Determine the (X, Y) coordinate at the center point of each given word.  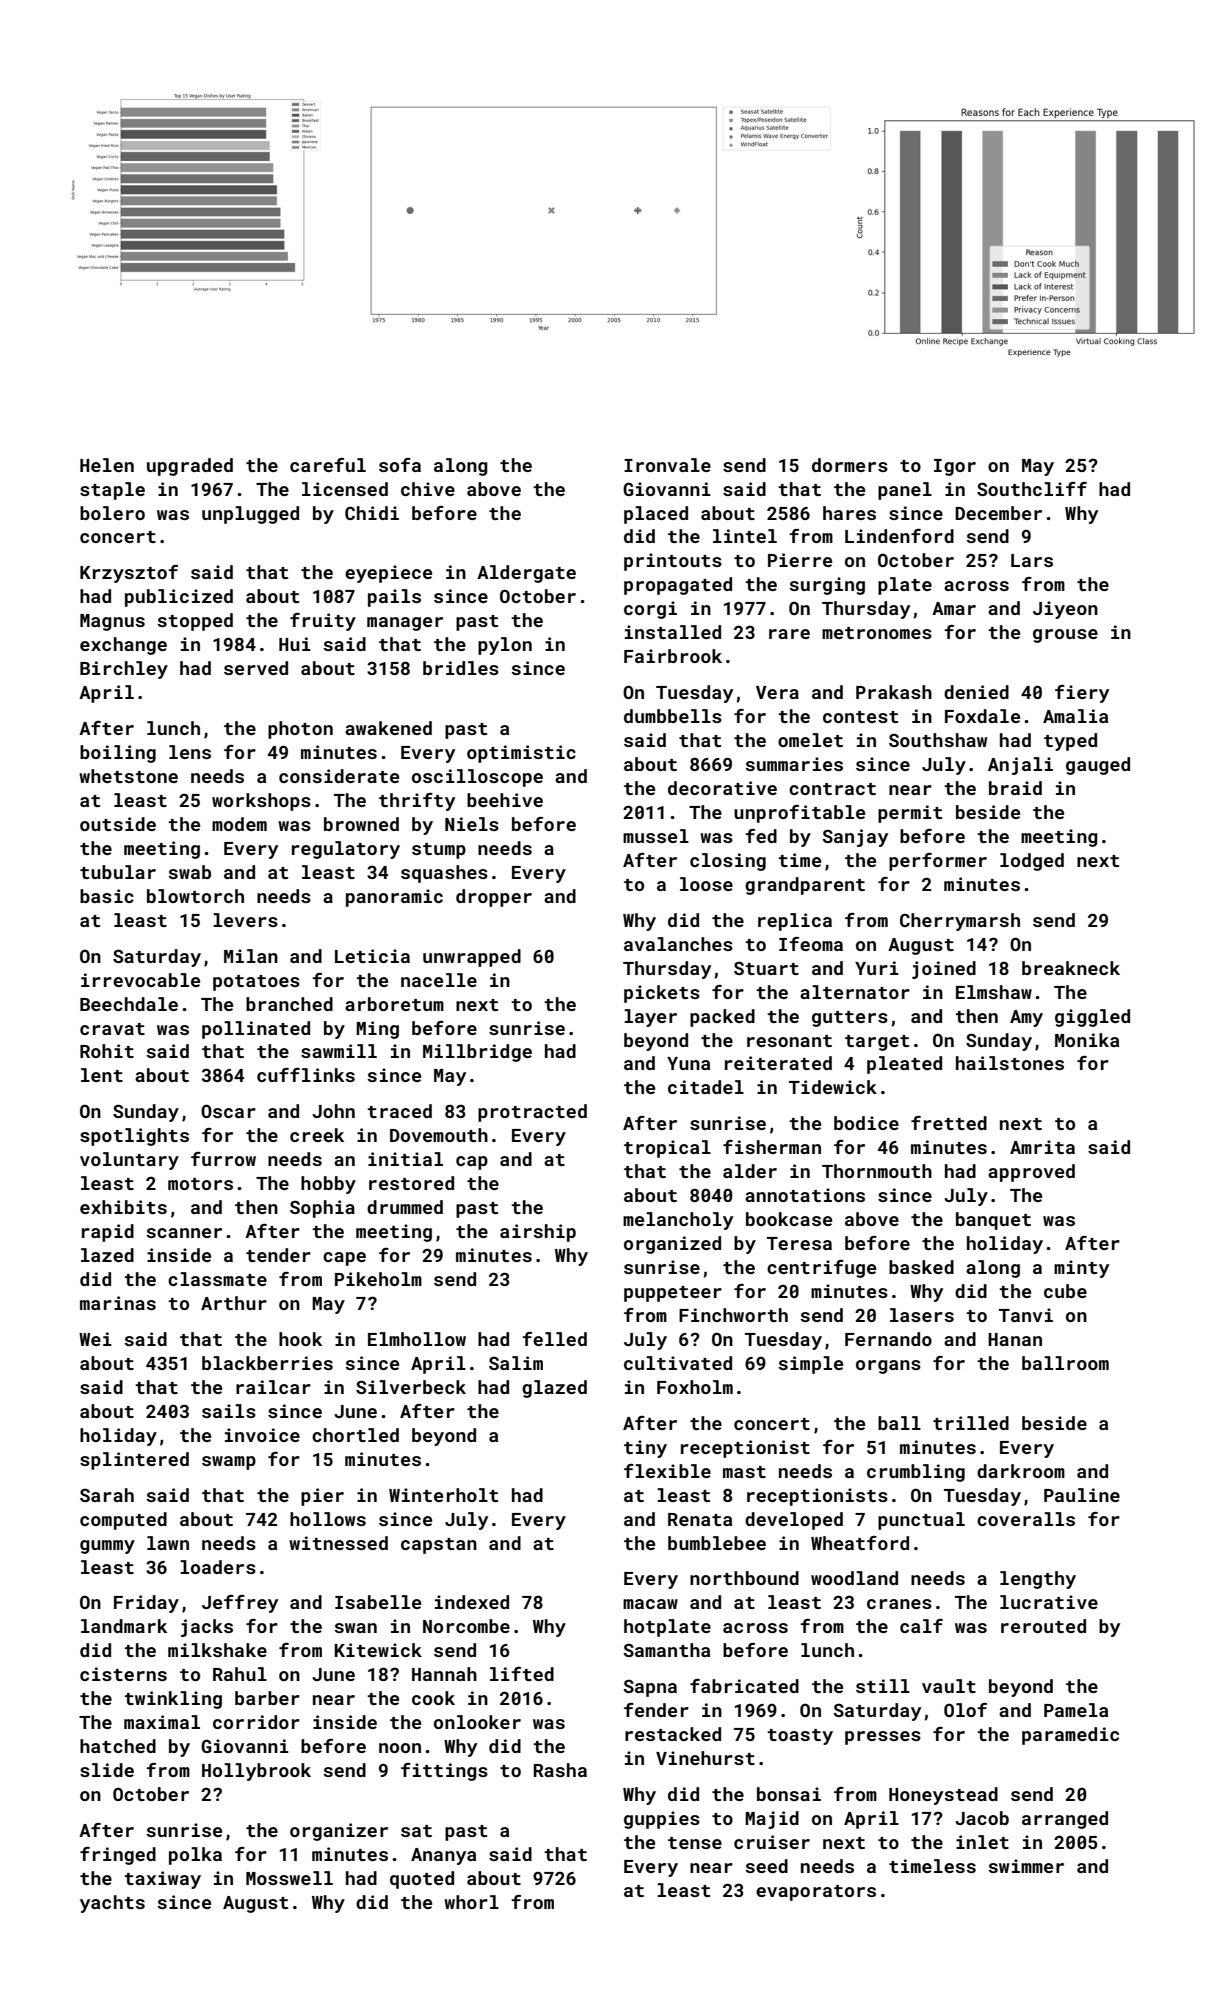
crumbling (916, 1473)
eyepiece (388, 574)
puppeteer (673, 1294)
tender (278, 1255)
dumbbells (673, 716)
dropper (494, 898)
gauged (1098, 766)
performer (938, 862)
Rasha (560, 1770)
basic (107, 896)
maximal (162, 1722)
